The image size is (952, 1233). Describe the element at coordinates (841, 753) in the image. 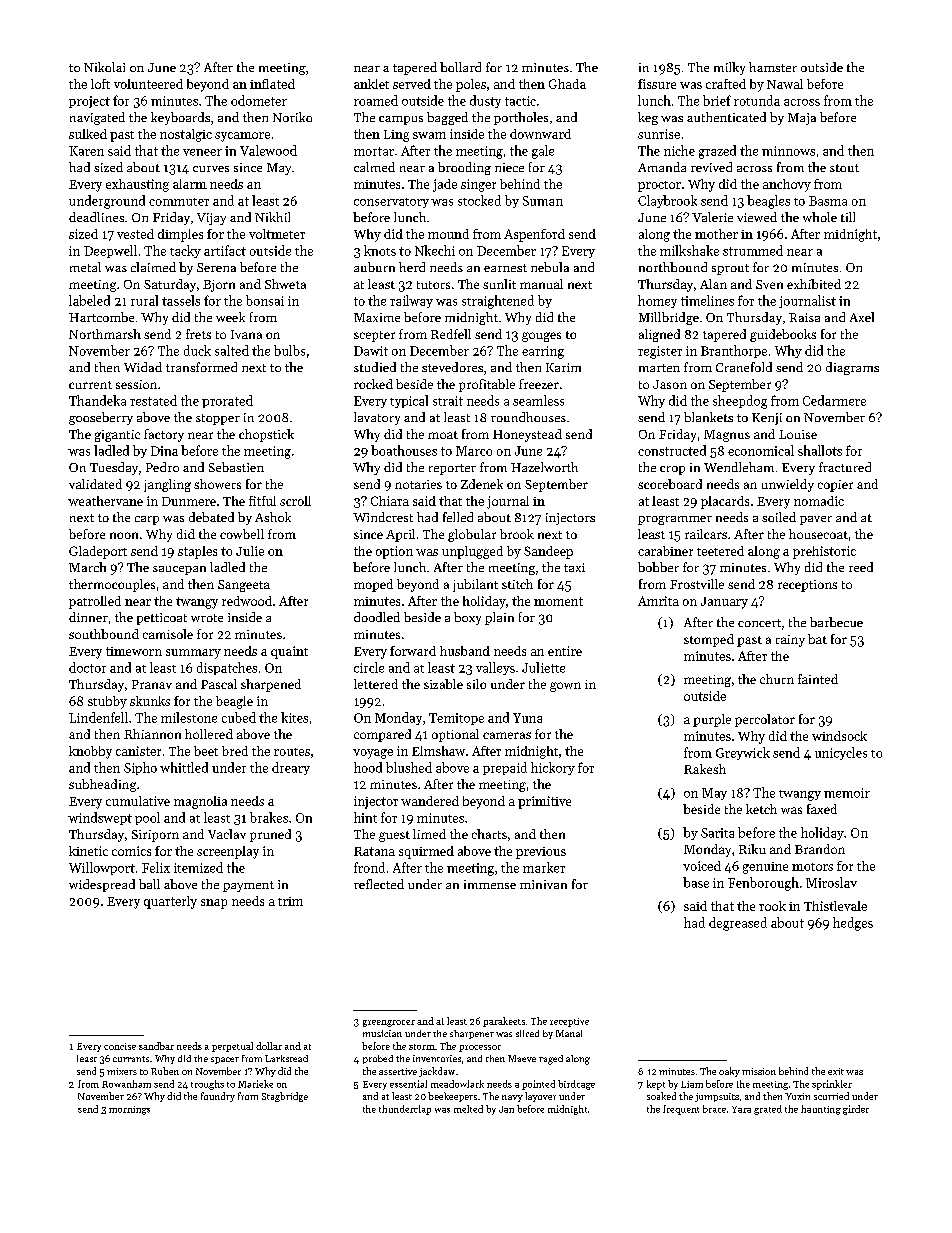

I see `unicycles` at that location.
